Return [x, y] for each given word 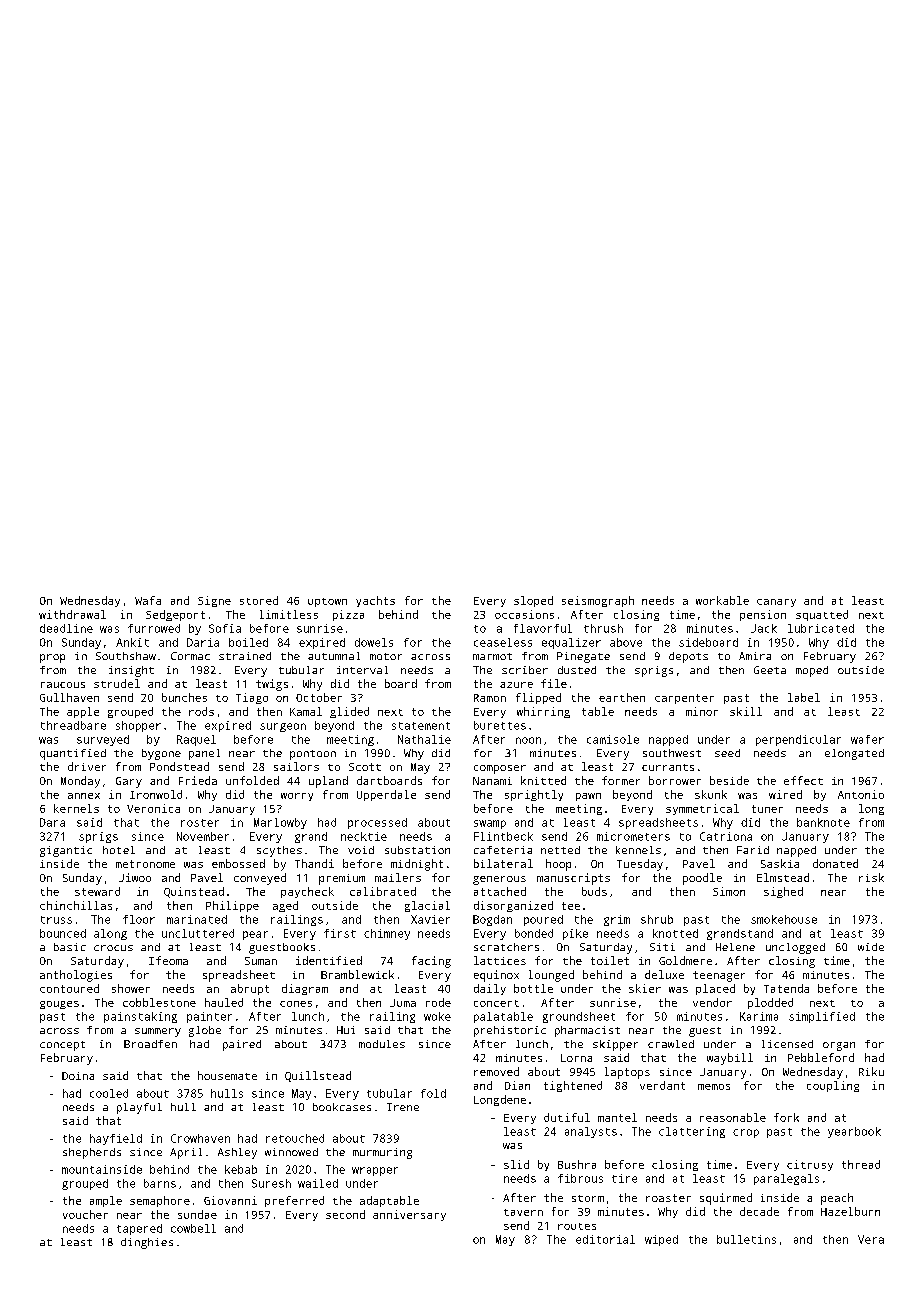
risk [871, 877]
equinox [496, 976]
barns [160, 1183]
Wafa [148, 600]
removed [496, 1071]
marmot [492, 656]
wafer [867, 739]
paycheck [307, 892]
